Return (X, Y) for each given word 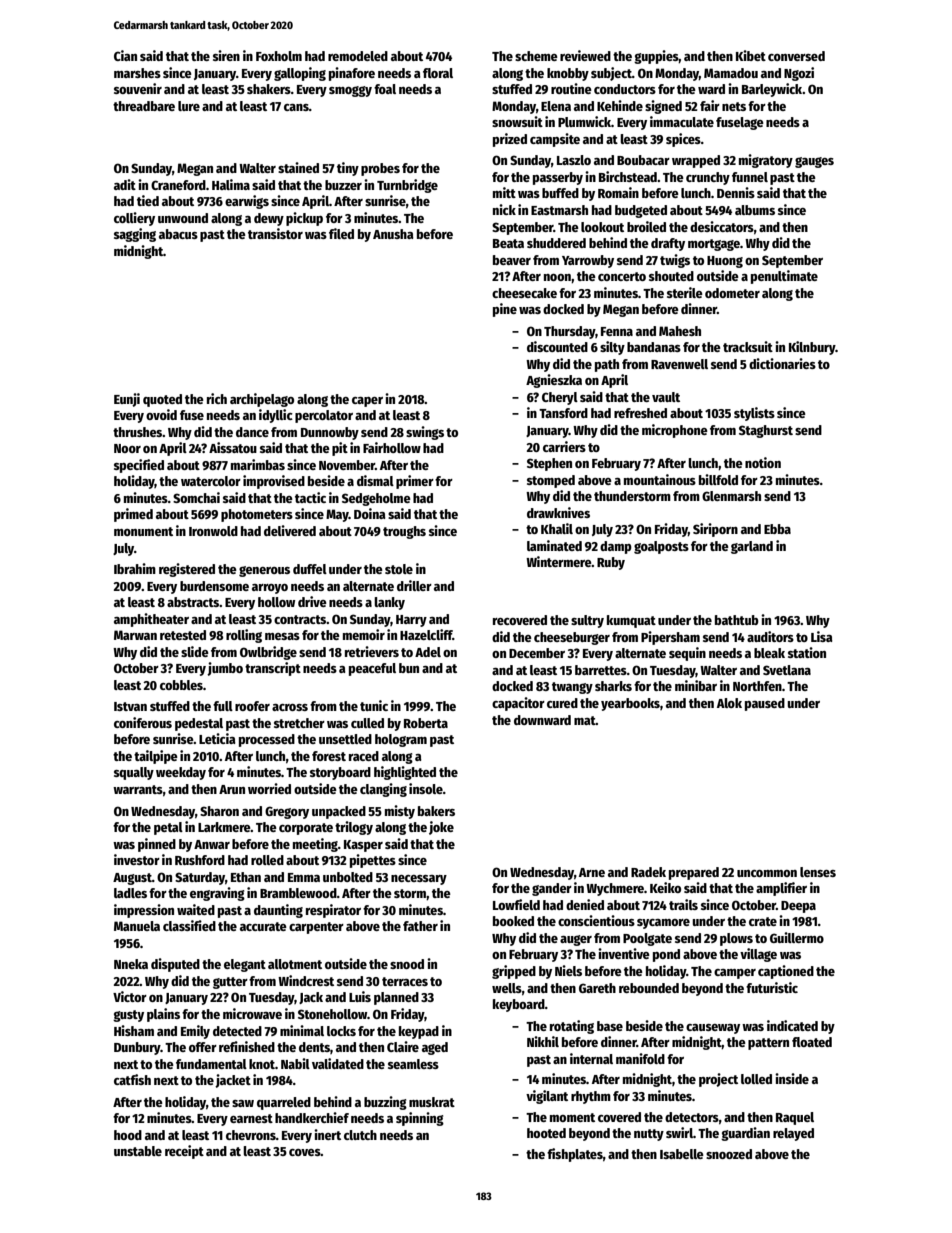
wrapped (696, 161)
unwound (183, 218)
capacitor (518, 704)
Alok (729, 703)
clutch (360, 1135)
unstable (138, 1151)
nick (504, 209)
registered (187, 570)
